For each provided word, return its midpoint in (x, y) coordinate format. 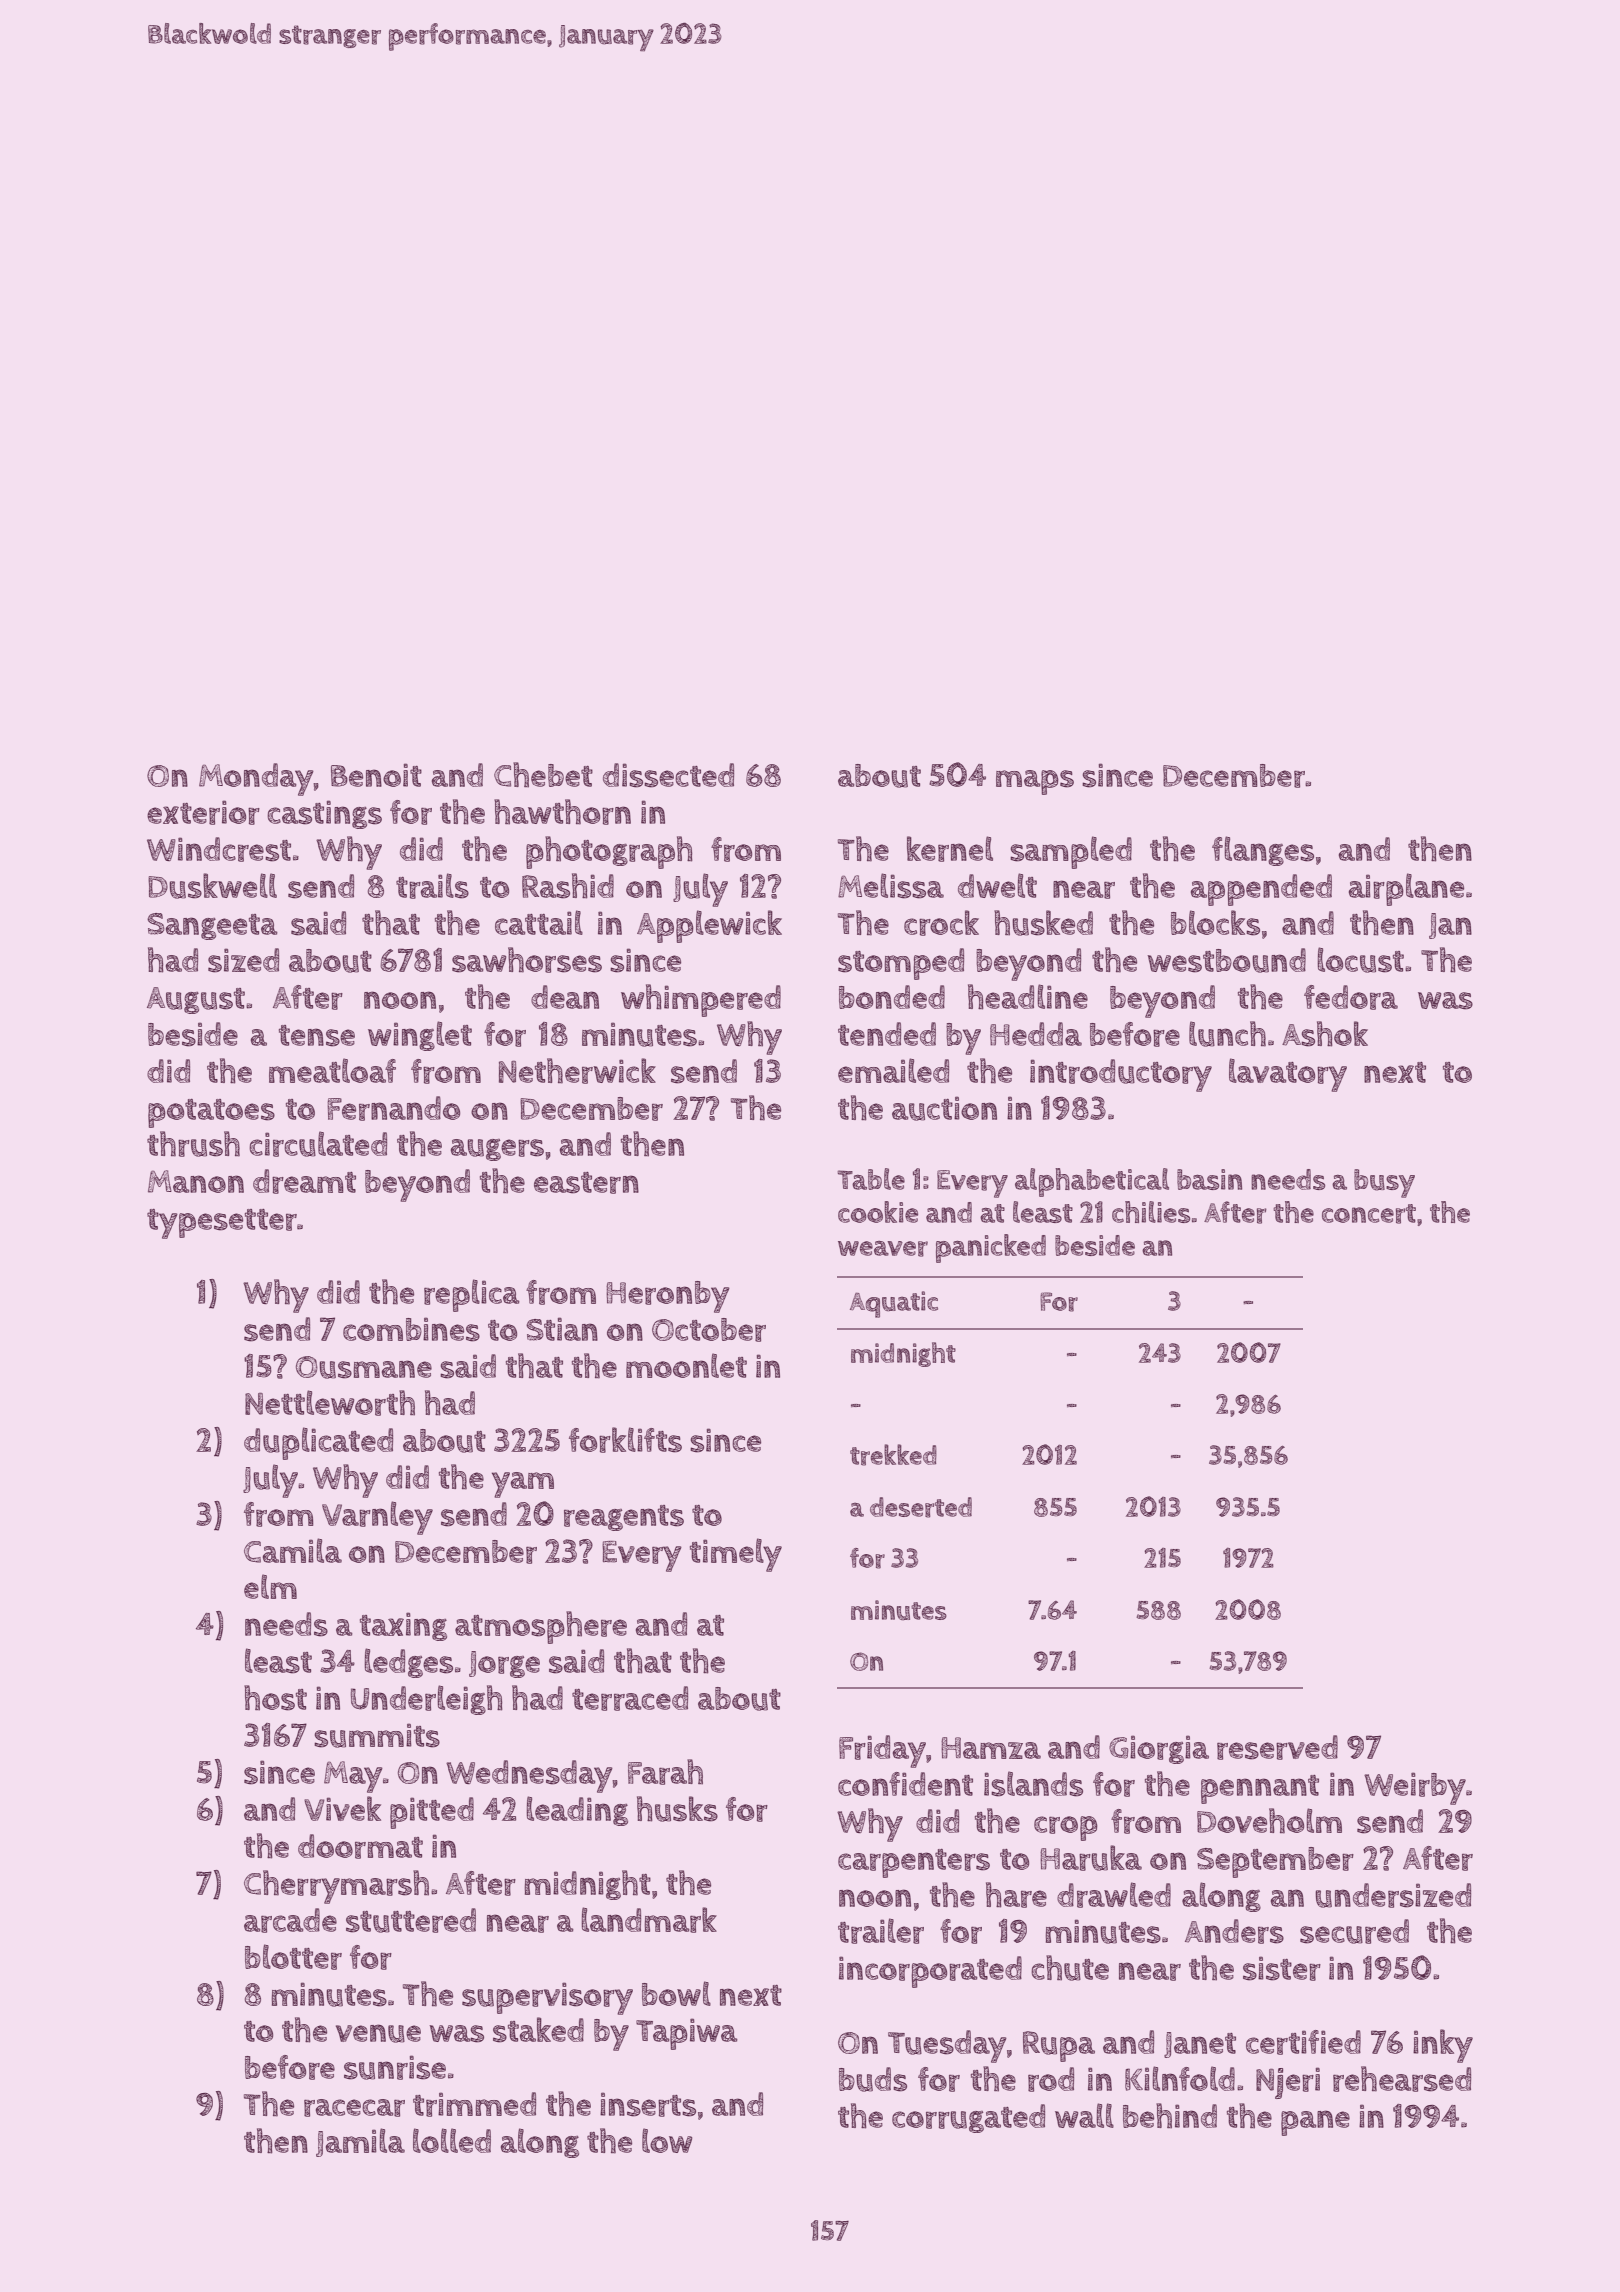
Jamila (360, 2142)
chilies (1151, 1212)
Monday (256, 779)
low (667, 2140)
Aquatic (894, 1304)
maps (1035, 782)
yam (523, 1485)
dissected (668, 775)
